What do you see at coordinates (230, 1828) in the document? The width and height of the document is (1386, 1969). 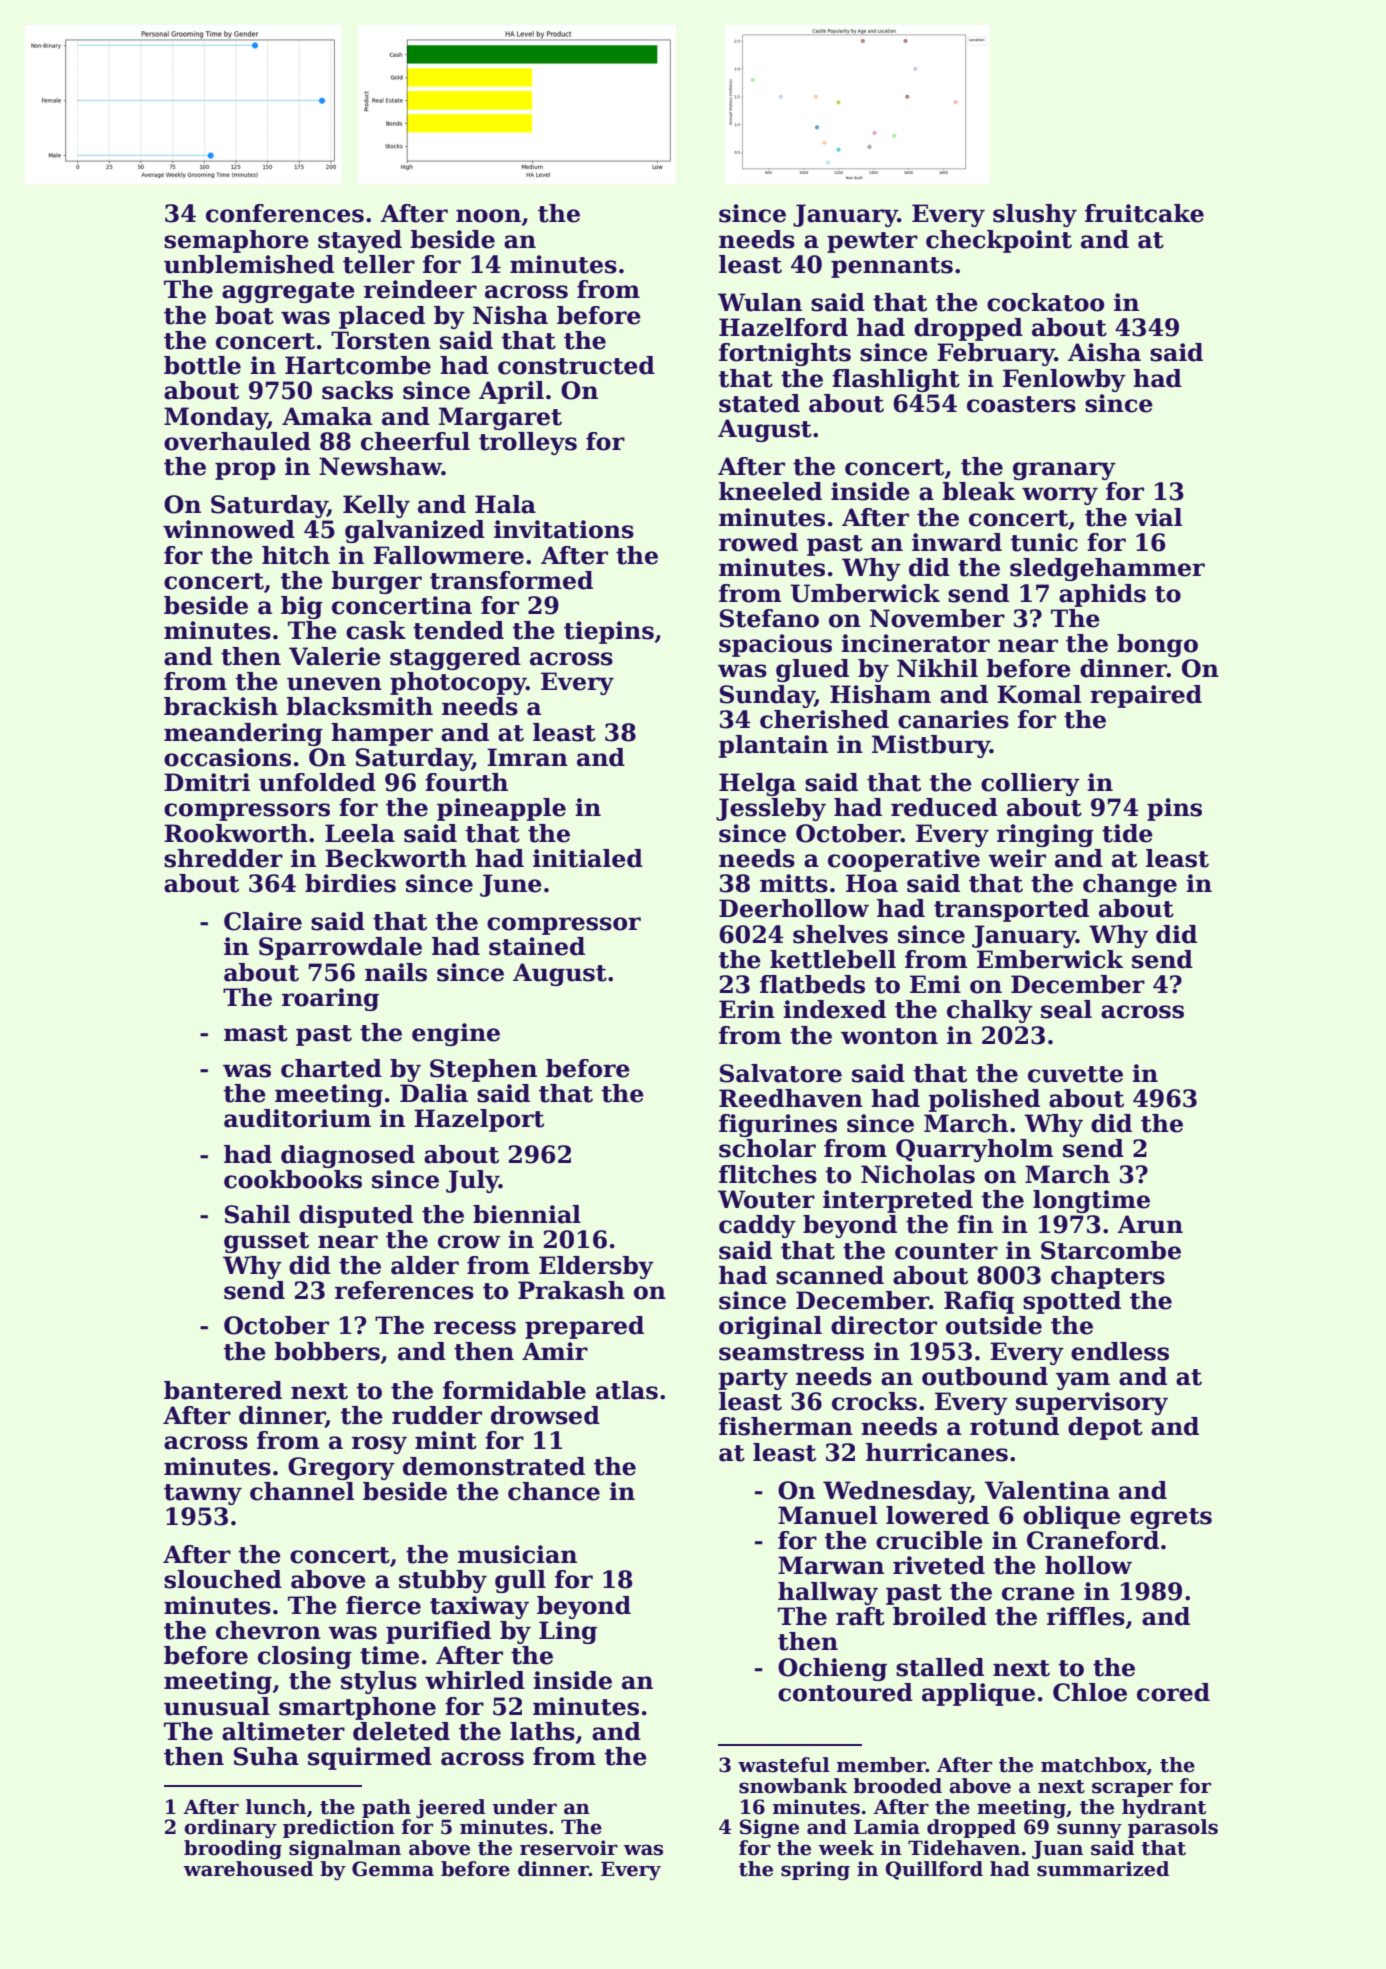 I see `ordinary` at bounding box center [230, 1828].
